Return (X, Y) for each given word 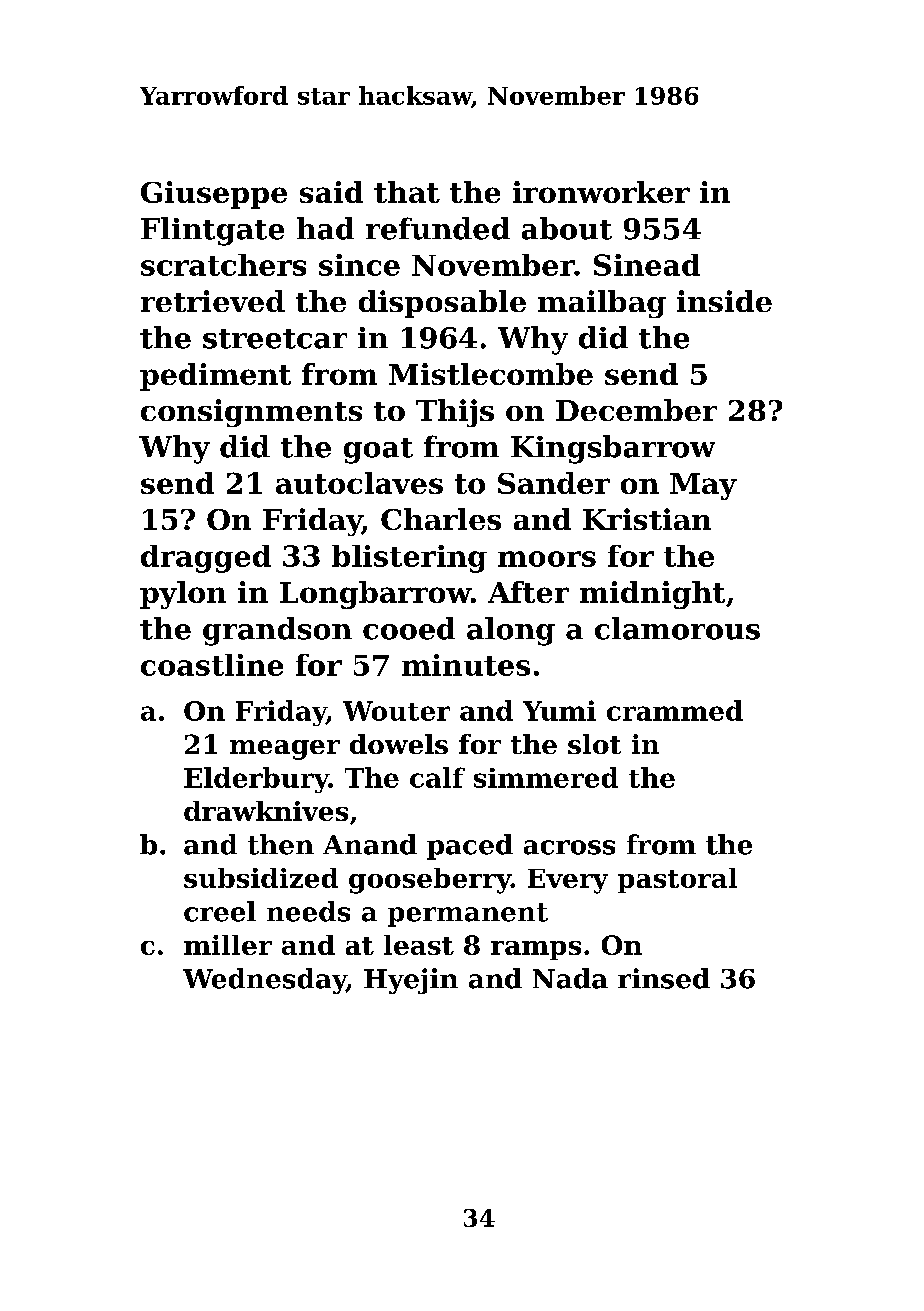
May (703, 486)
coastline (212, 665)
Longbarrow (375, 595)
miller (228, 945)
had (325, 228)
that (407, 192)
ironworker (601, 192)
